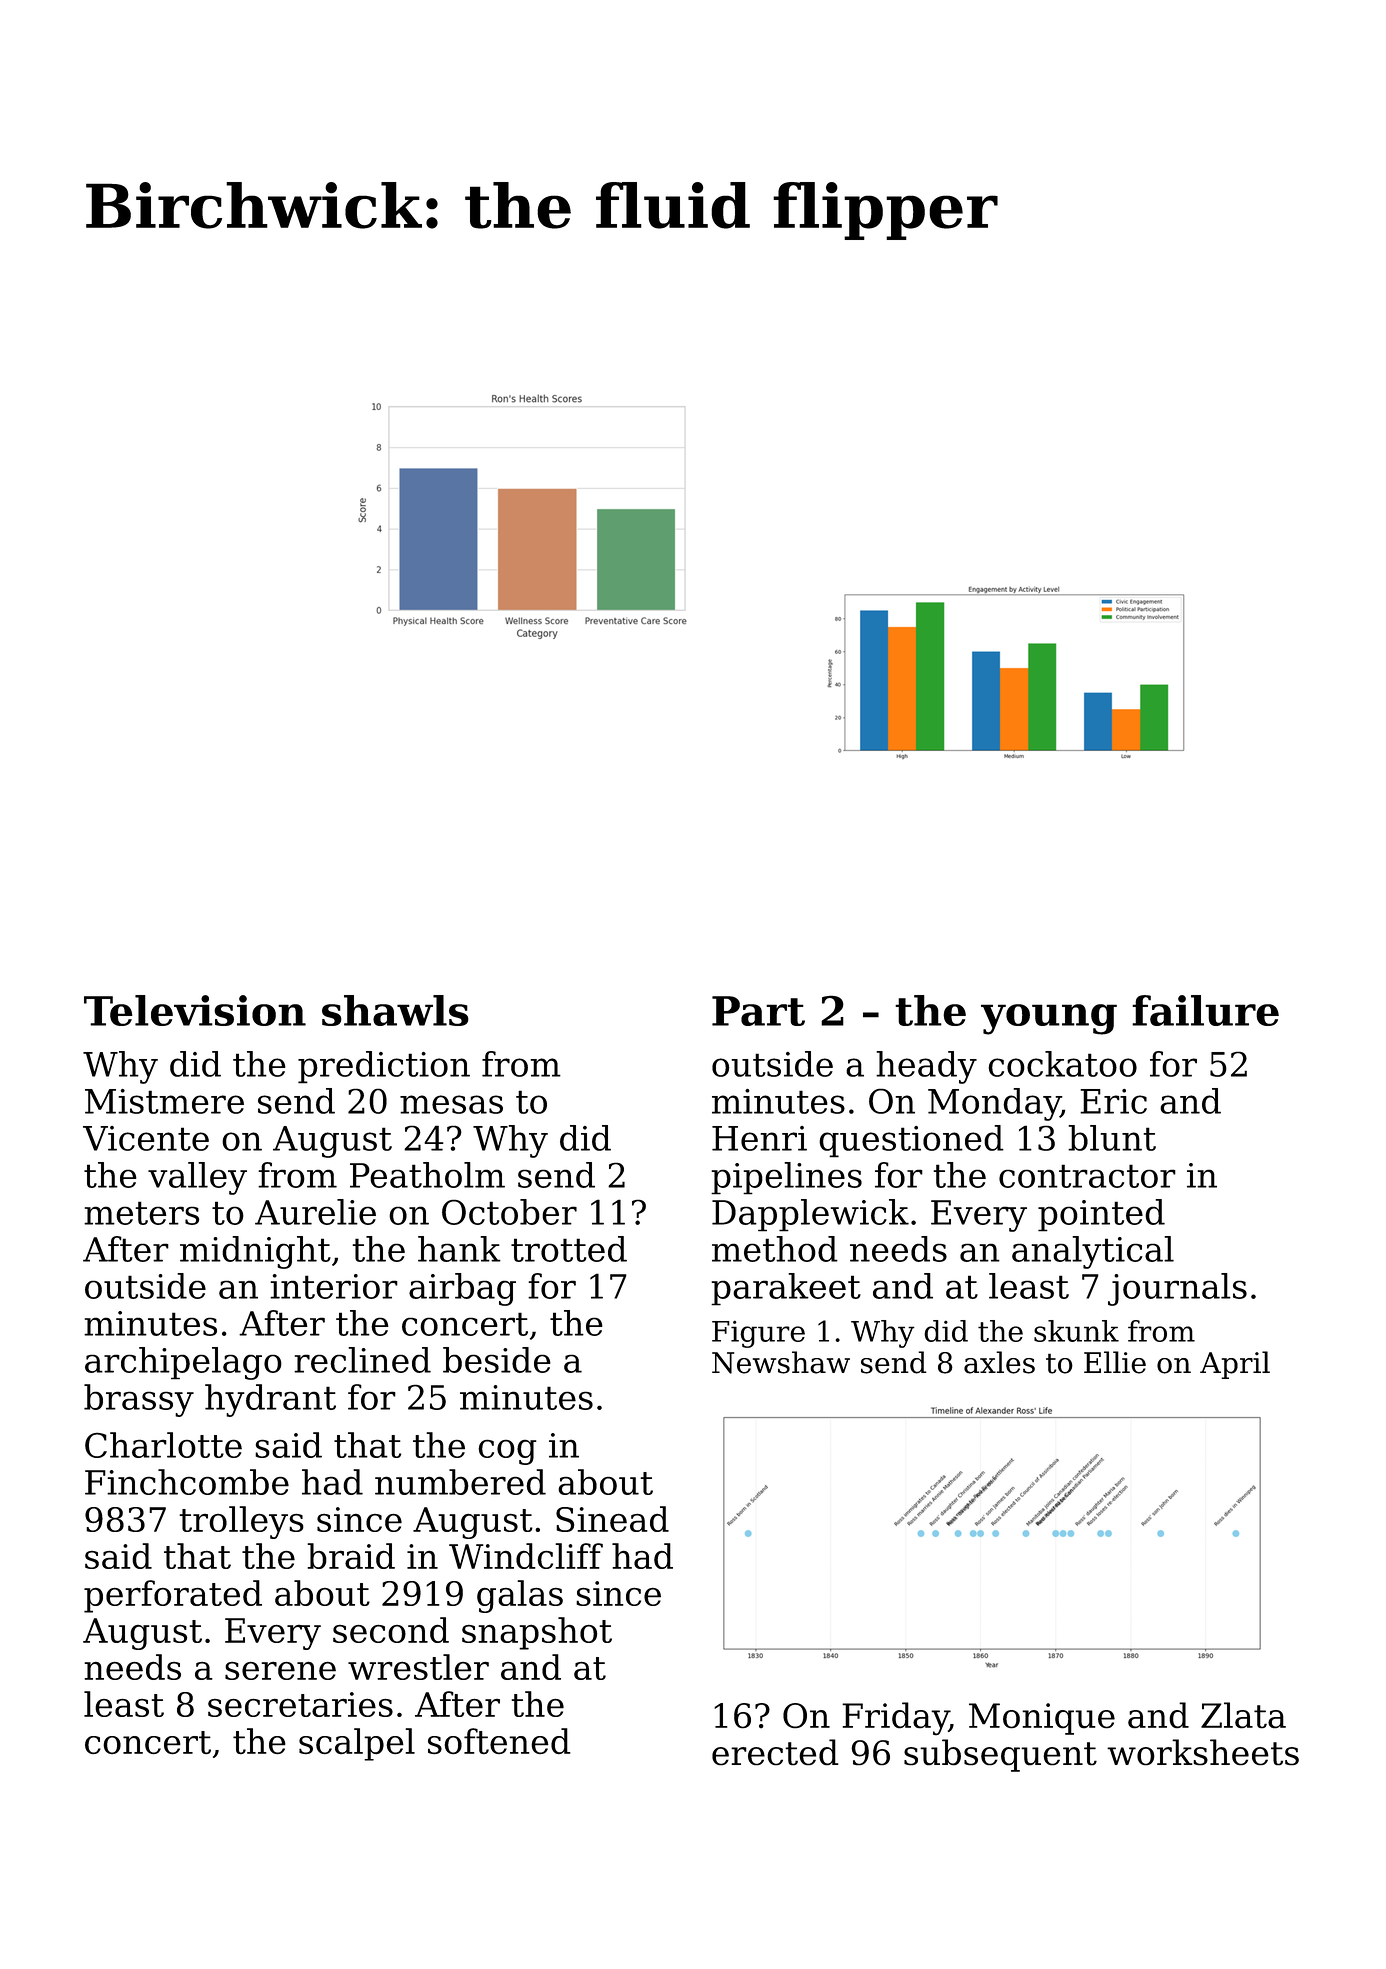  I want to click on failure, so click(1205, 1010).
